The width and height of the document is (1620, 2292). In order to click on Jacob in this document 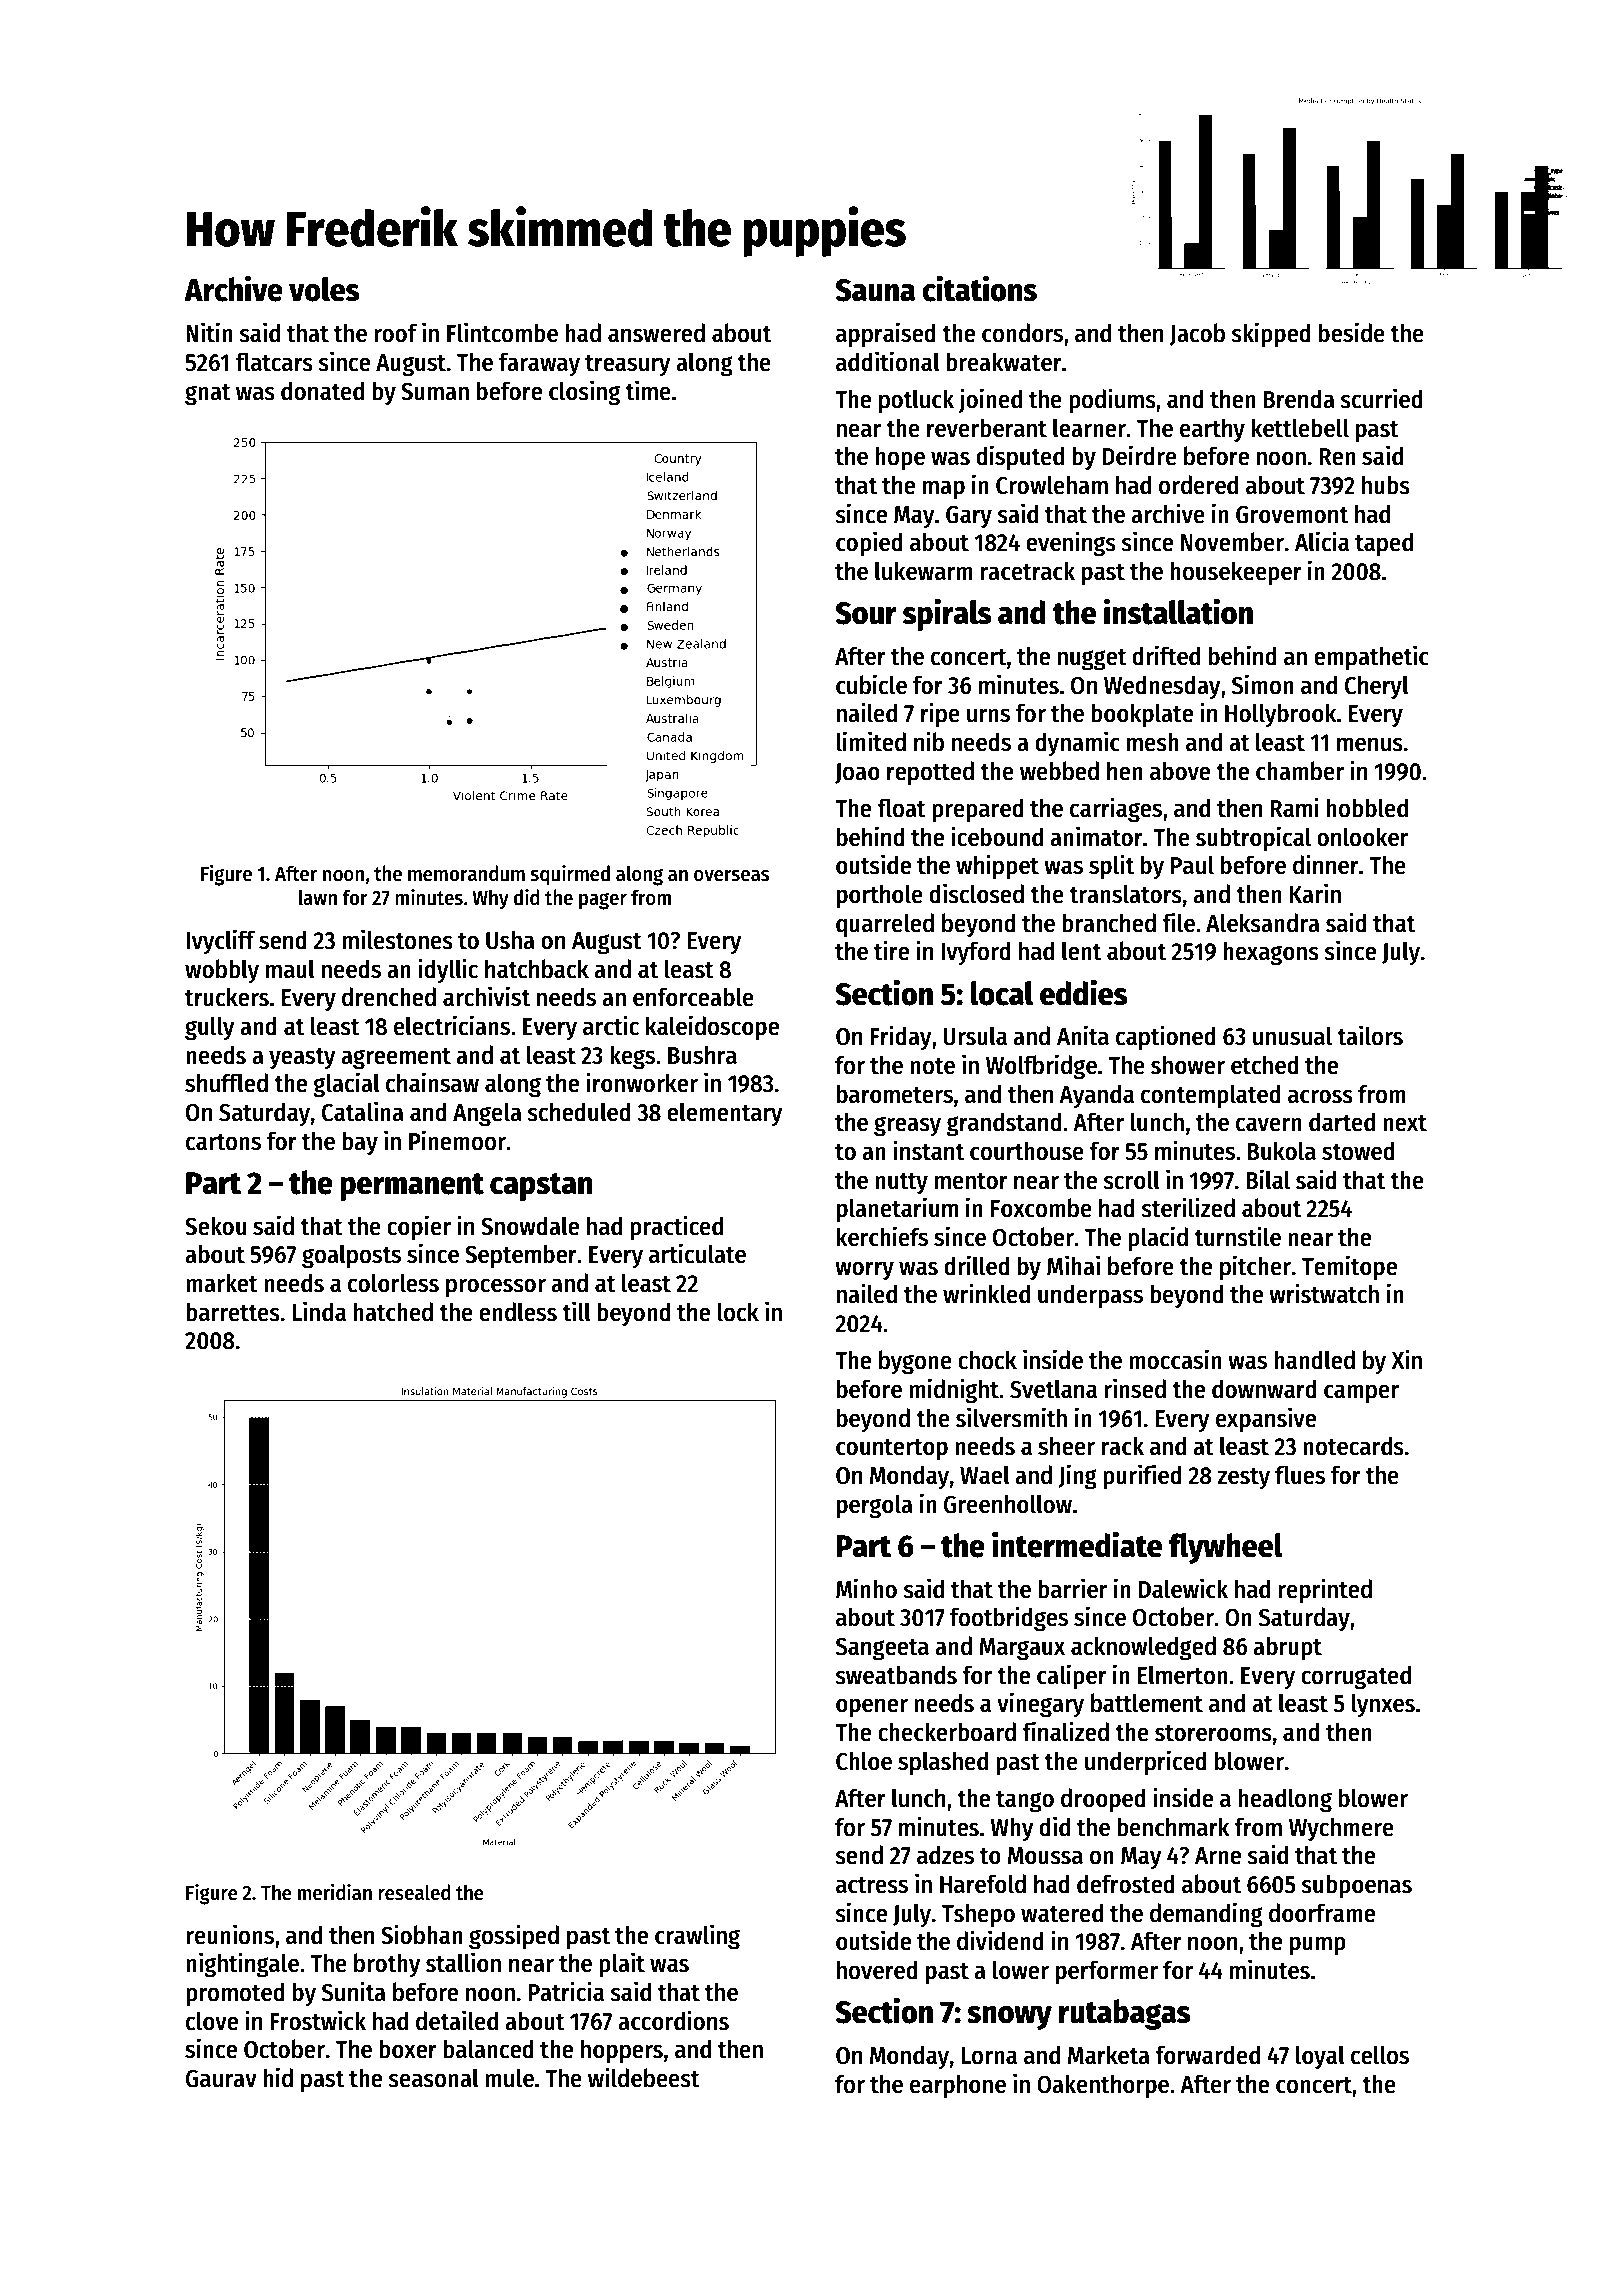, I will do `click(1197, 334)`.
